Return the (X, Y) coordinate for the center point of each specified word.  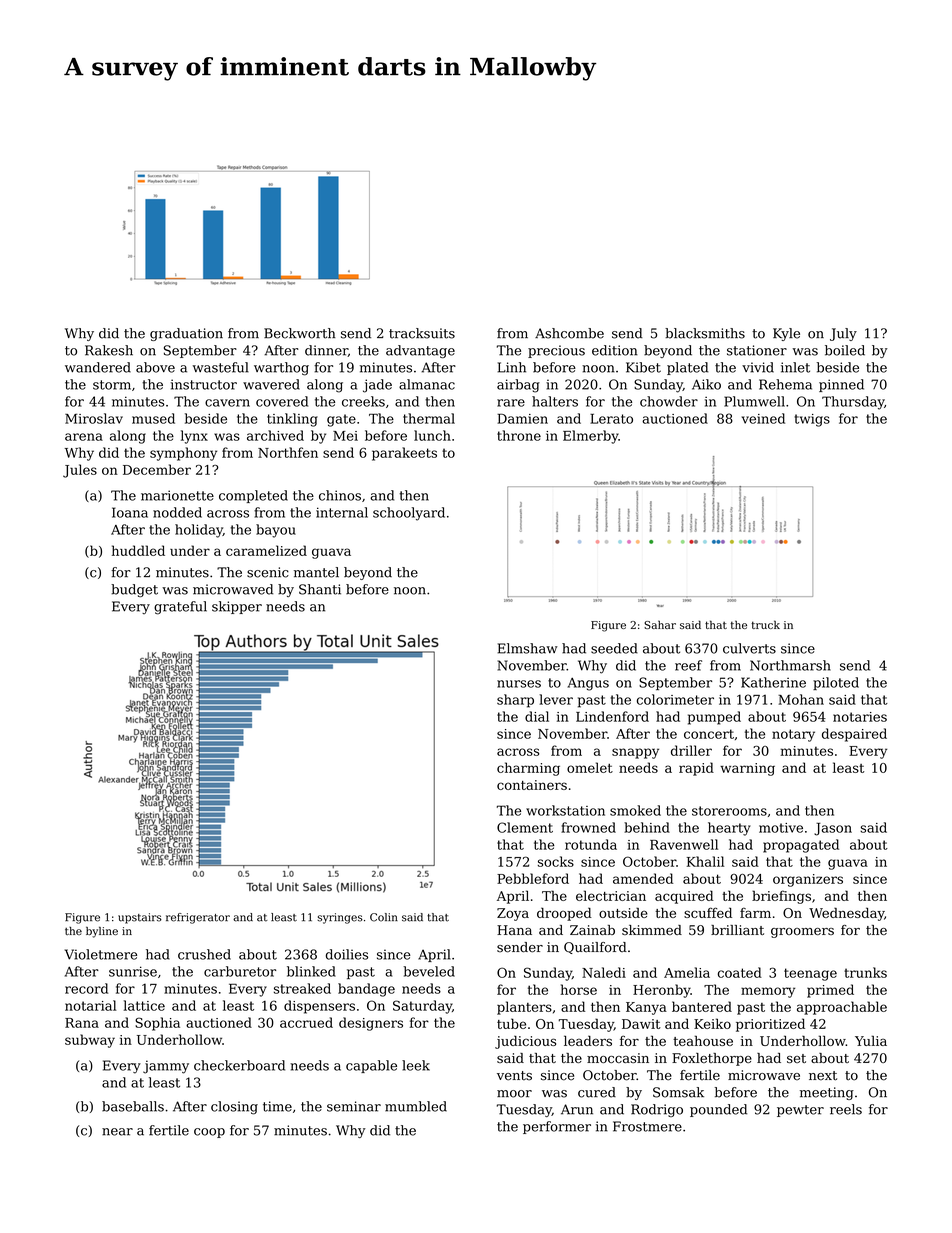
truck (765, 624)
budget (134, 590)
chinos (340, 495)
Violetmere (101, 954)
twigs (812, 420)
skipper (237, 607)
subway (90, 1041)
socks (556, 861)
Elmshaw (528, 648)
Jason (833, 829)
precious (556, 351)
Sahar (660, 624)
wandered (98, 367)
